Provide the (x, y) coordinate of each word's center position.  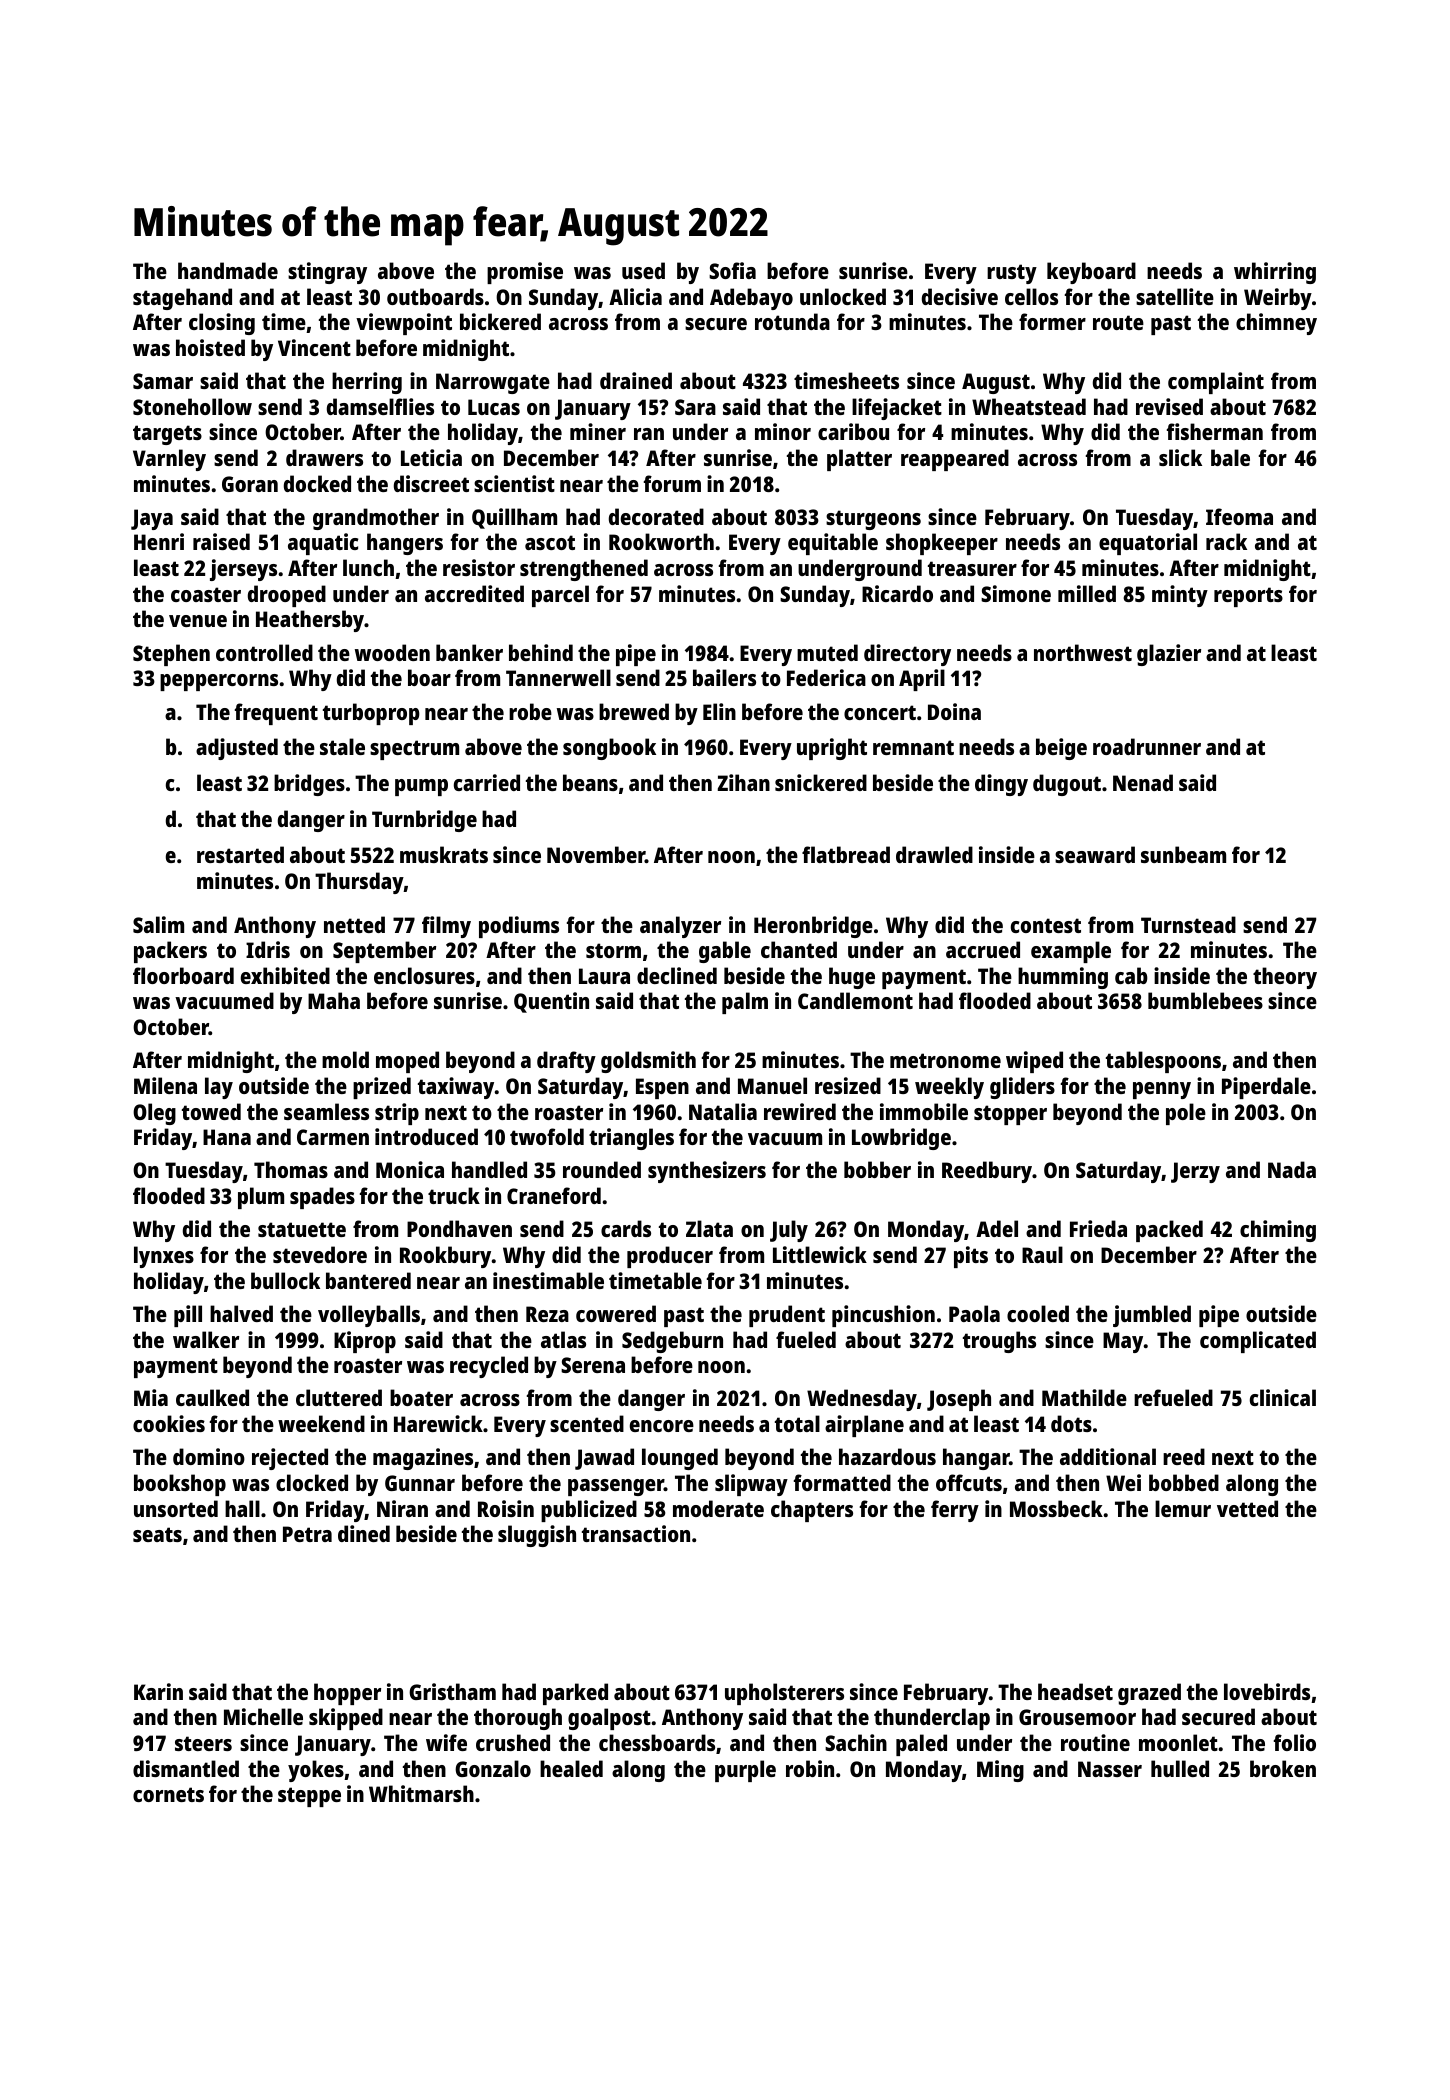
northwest (1083, 652)
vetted (1247, 1508)
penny (1162, 1090)
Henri (159, 541)
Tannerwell (558, 677)
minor (783, 431)
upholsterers (784, 1694)
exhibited (285, 975)
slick (1180, 457)
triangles (631, 1139)
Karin (158, 1691)
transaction (636, 1533)
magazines (423, 1459)
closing (222, 324)
